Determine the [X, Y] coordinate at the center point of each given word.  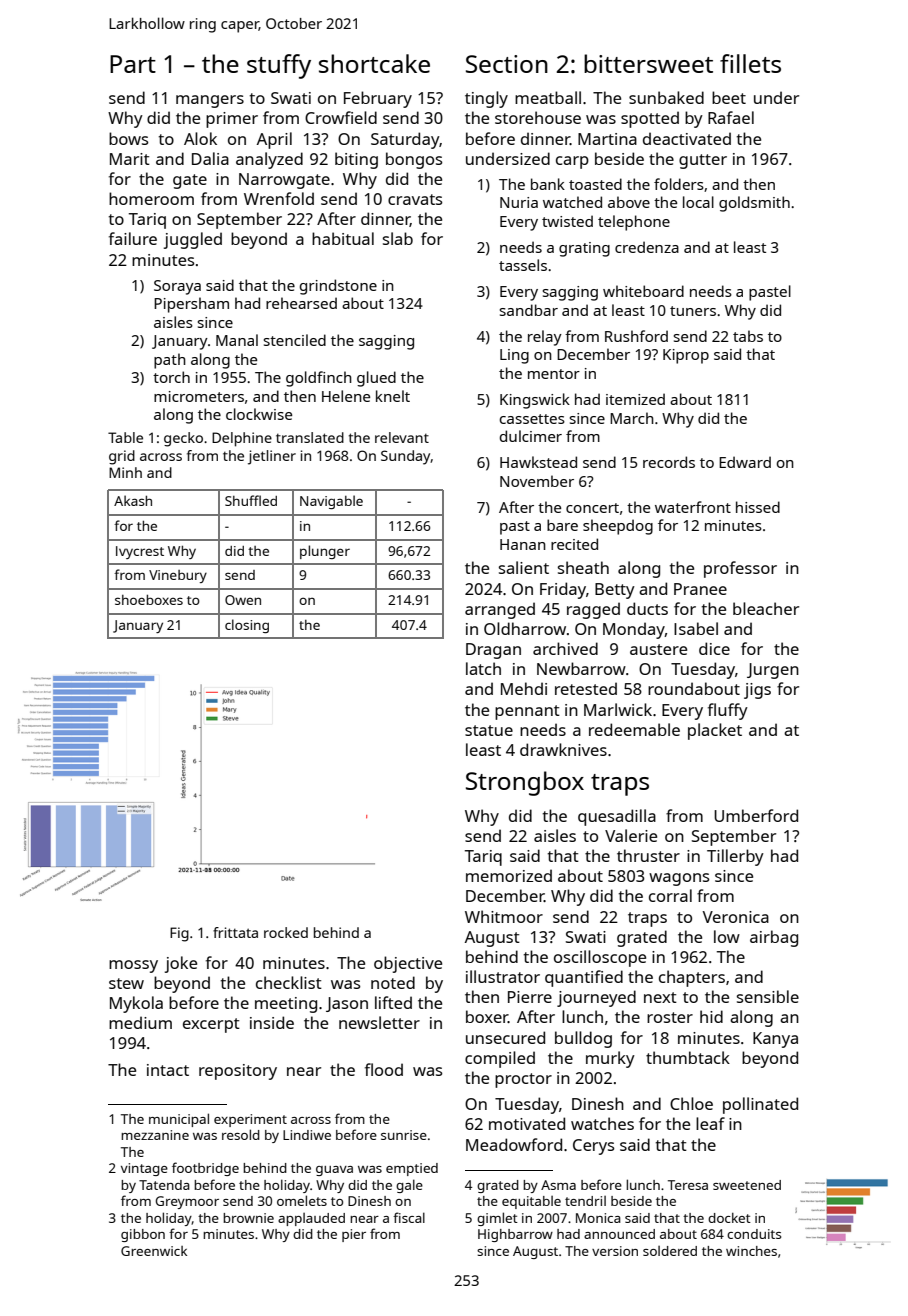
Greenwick [154, 1251]
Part [133, 64]
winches [751, 1251]
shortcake [374, 63]
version [615, 1251]
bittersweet [648, 63]
